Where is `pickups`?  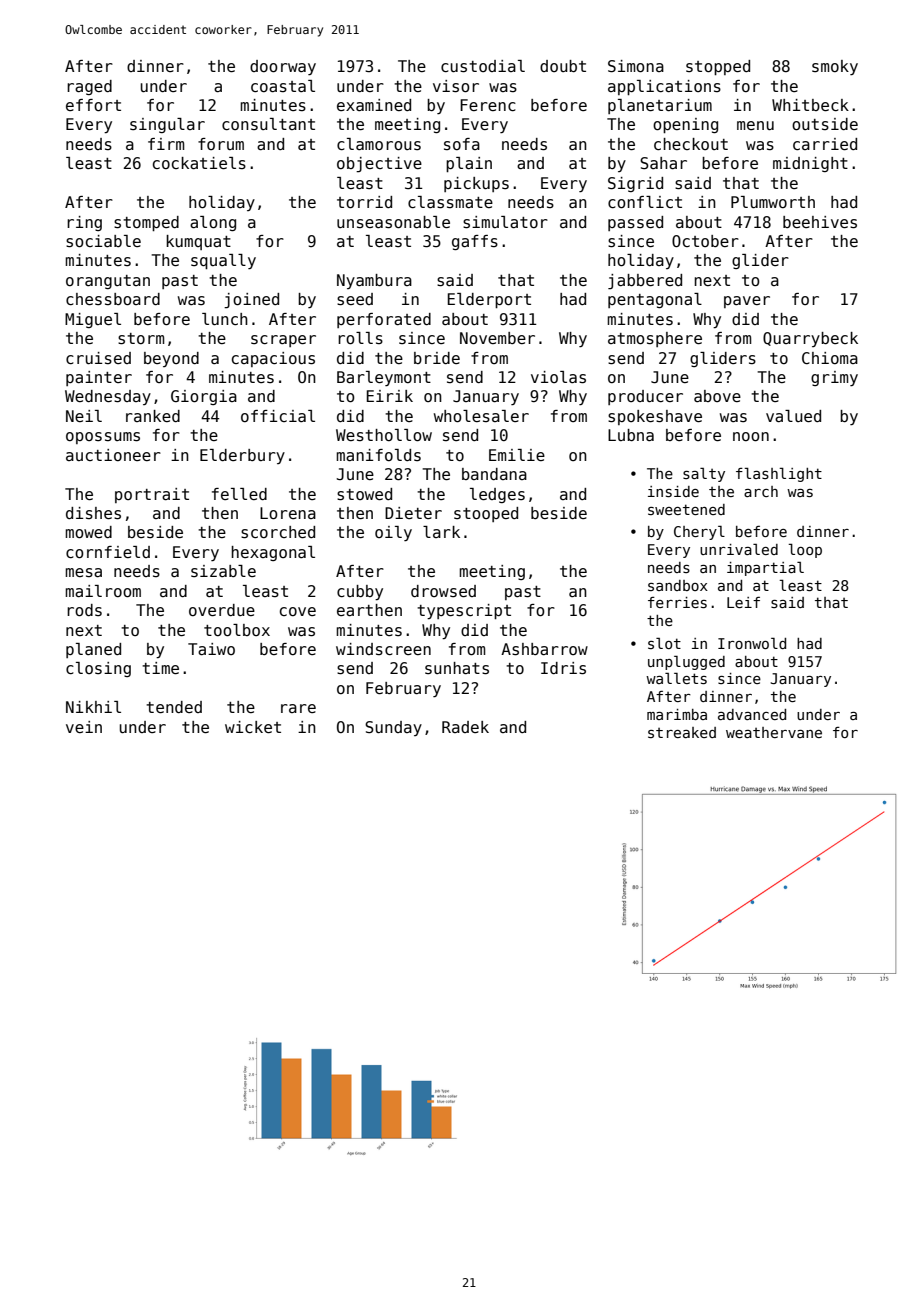
pickups is located at coordinates (476, 184).
